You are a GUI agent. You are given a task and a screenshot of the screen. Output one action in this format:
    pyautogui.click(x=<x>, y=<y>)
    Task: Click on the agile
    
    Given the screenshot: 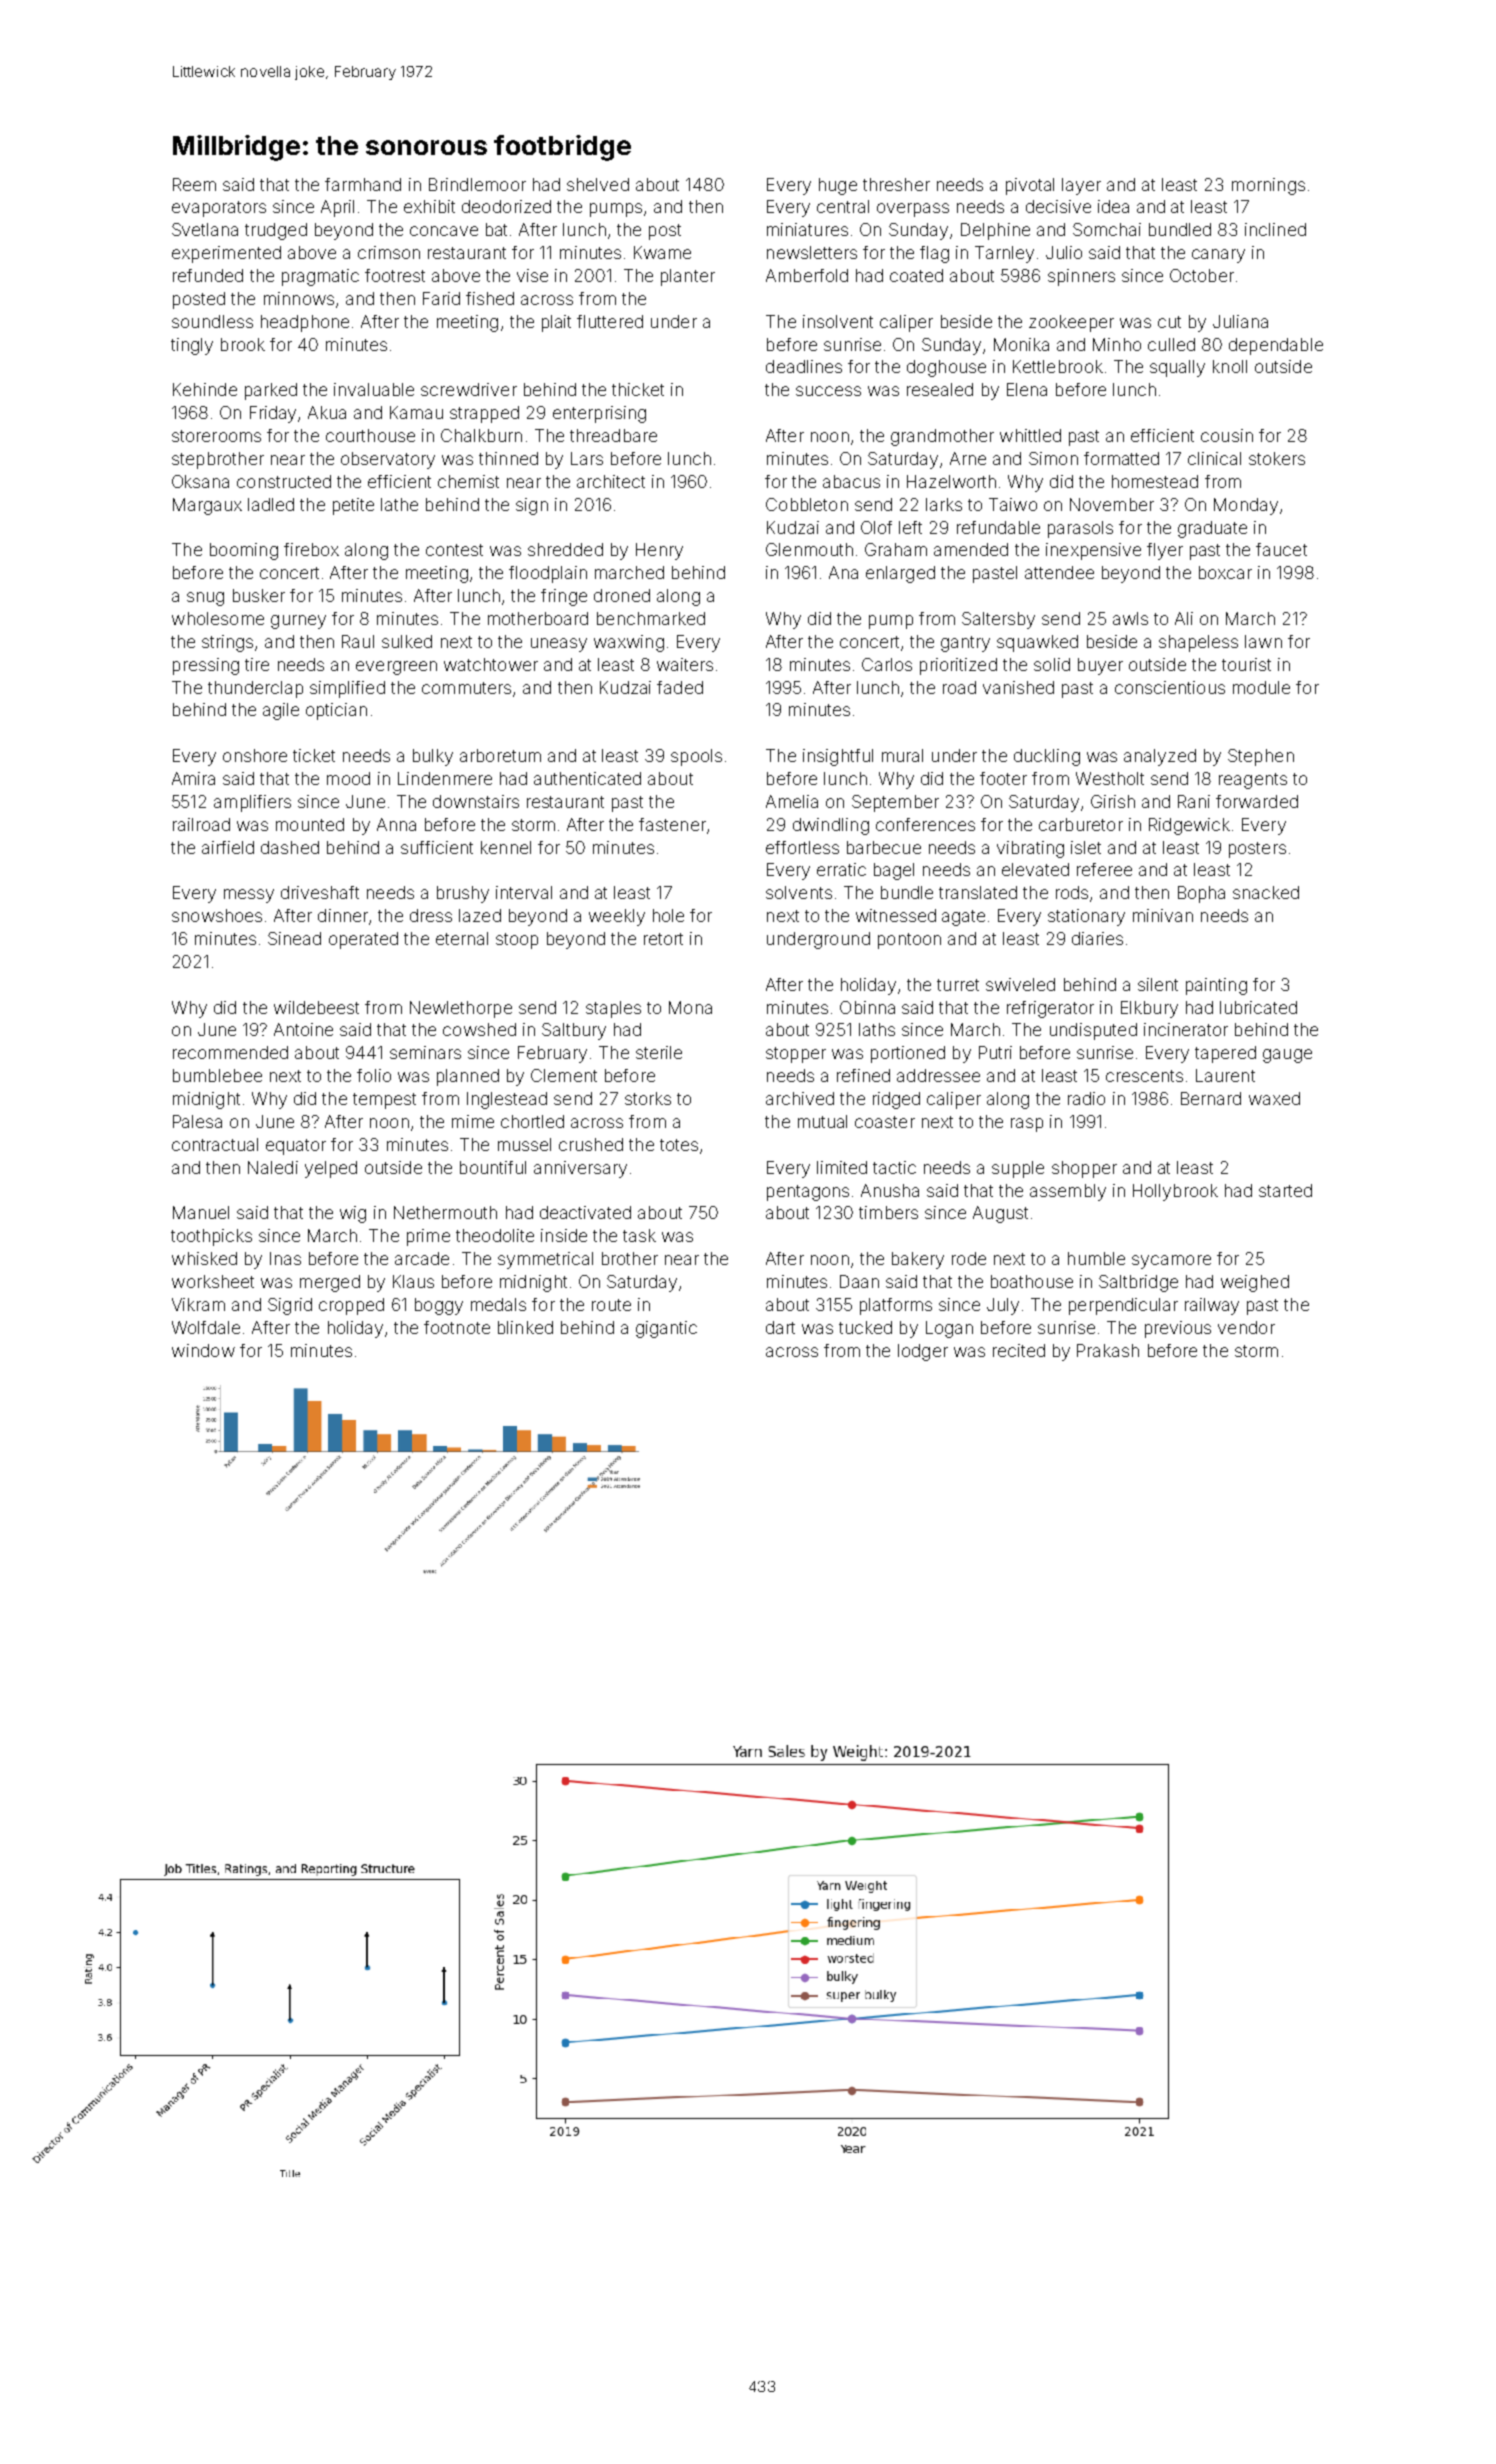 What is the action you would take?
    pyautogui.click(x=281, y=711)
